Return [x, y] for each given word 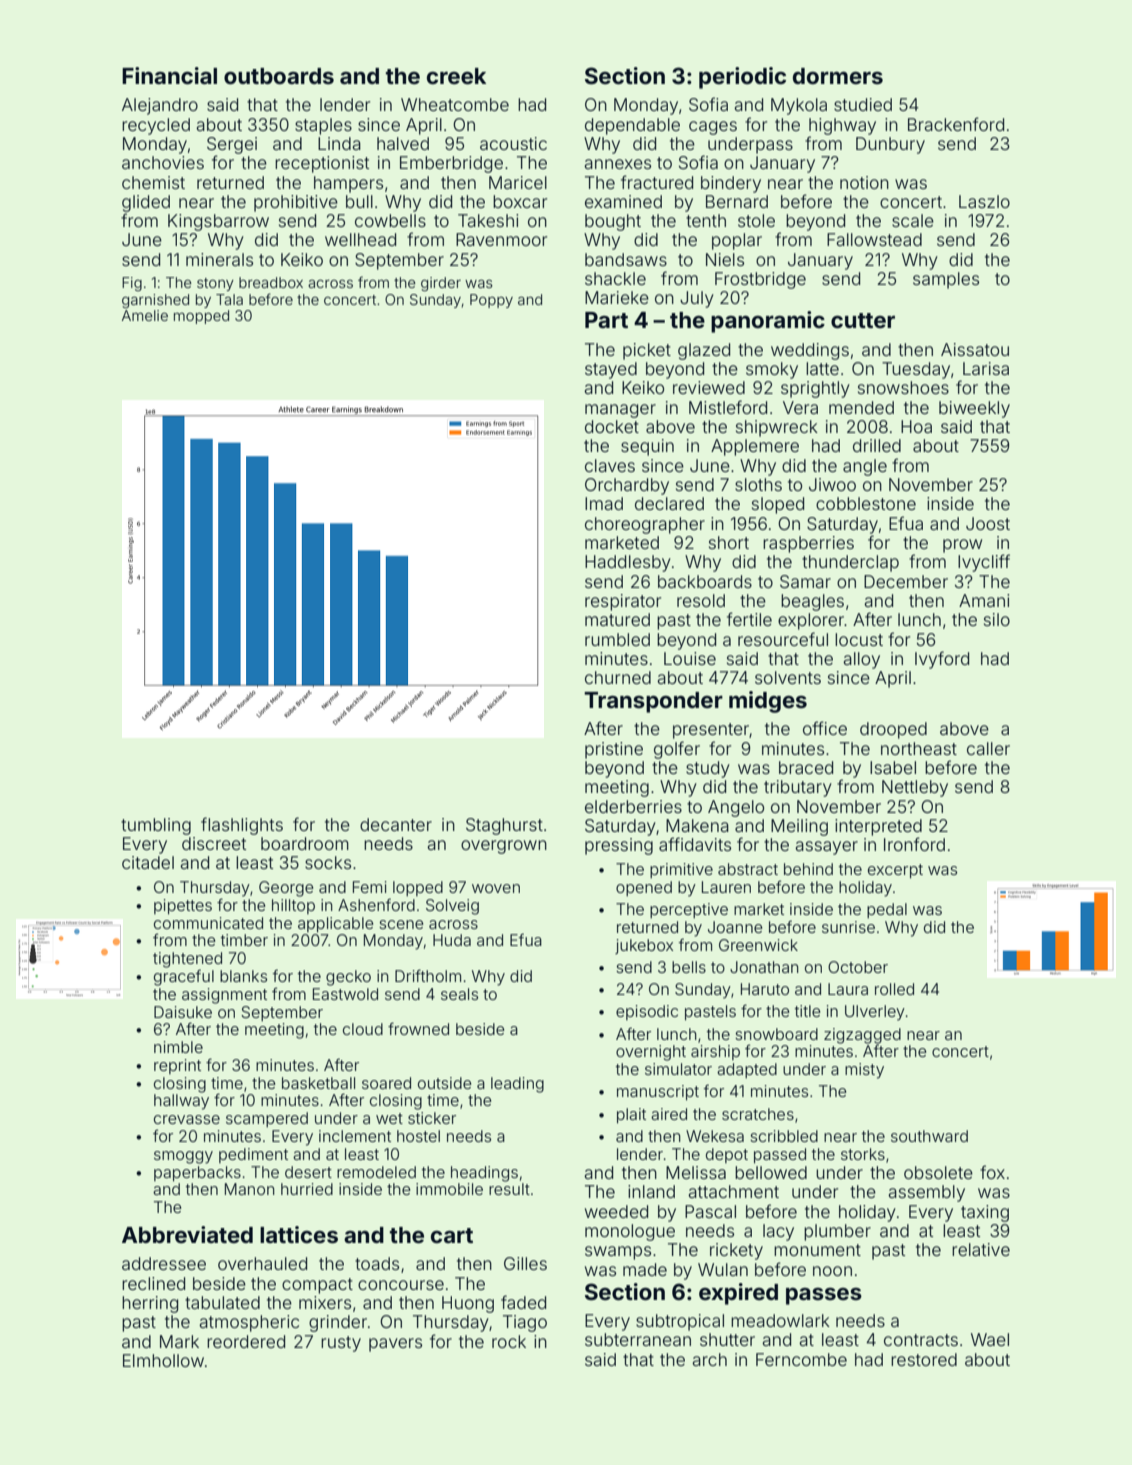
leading [517, 1085]
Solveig [452, 907]
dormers [838, 76]
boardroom [305, 843]
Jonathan [764, 967]
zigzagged [862, 1036]
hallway [181, 1102]
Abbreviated [187, 1234]
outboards [279, 76]
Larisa [986, 368]
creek [456, 76]
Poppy [491, 301]
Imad [604, 503]
